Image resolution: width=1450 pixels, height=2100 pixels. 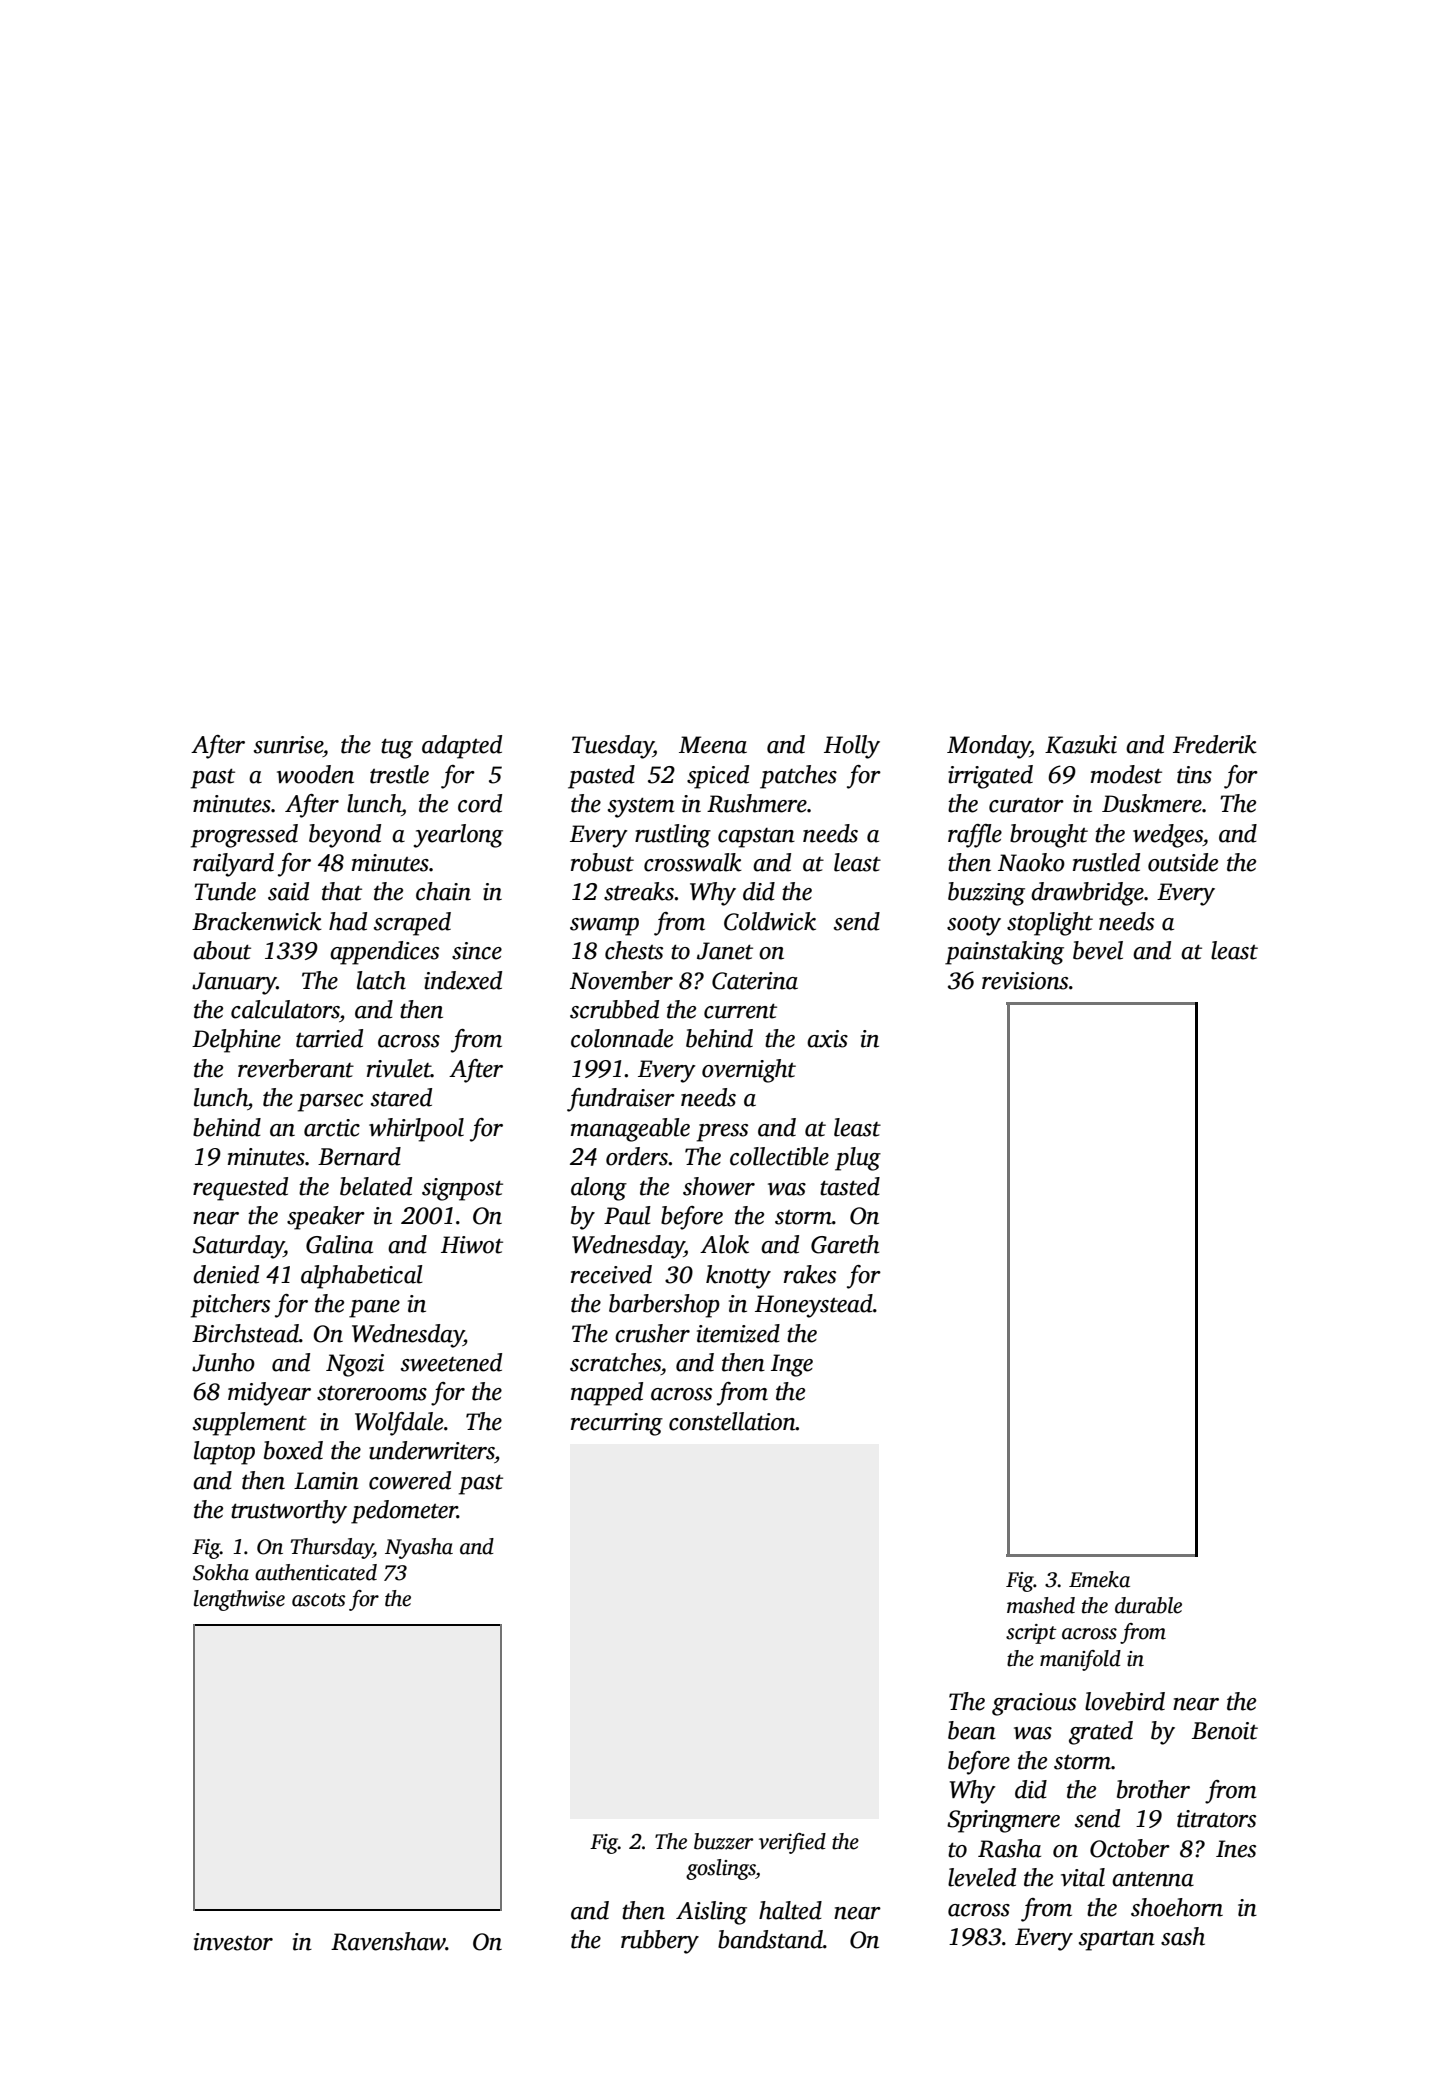 I want to click on Frederik, so click(x=1215, y=744).
